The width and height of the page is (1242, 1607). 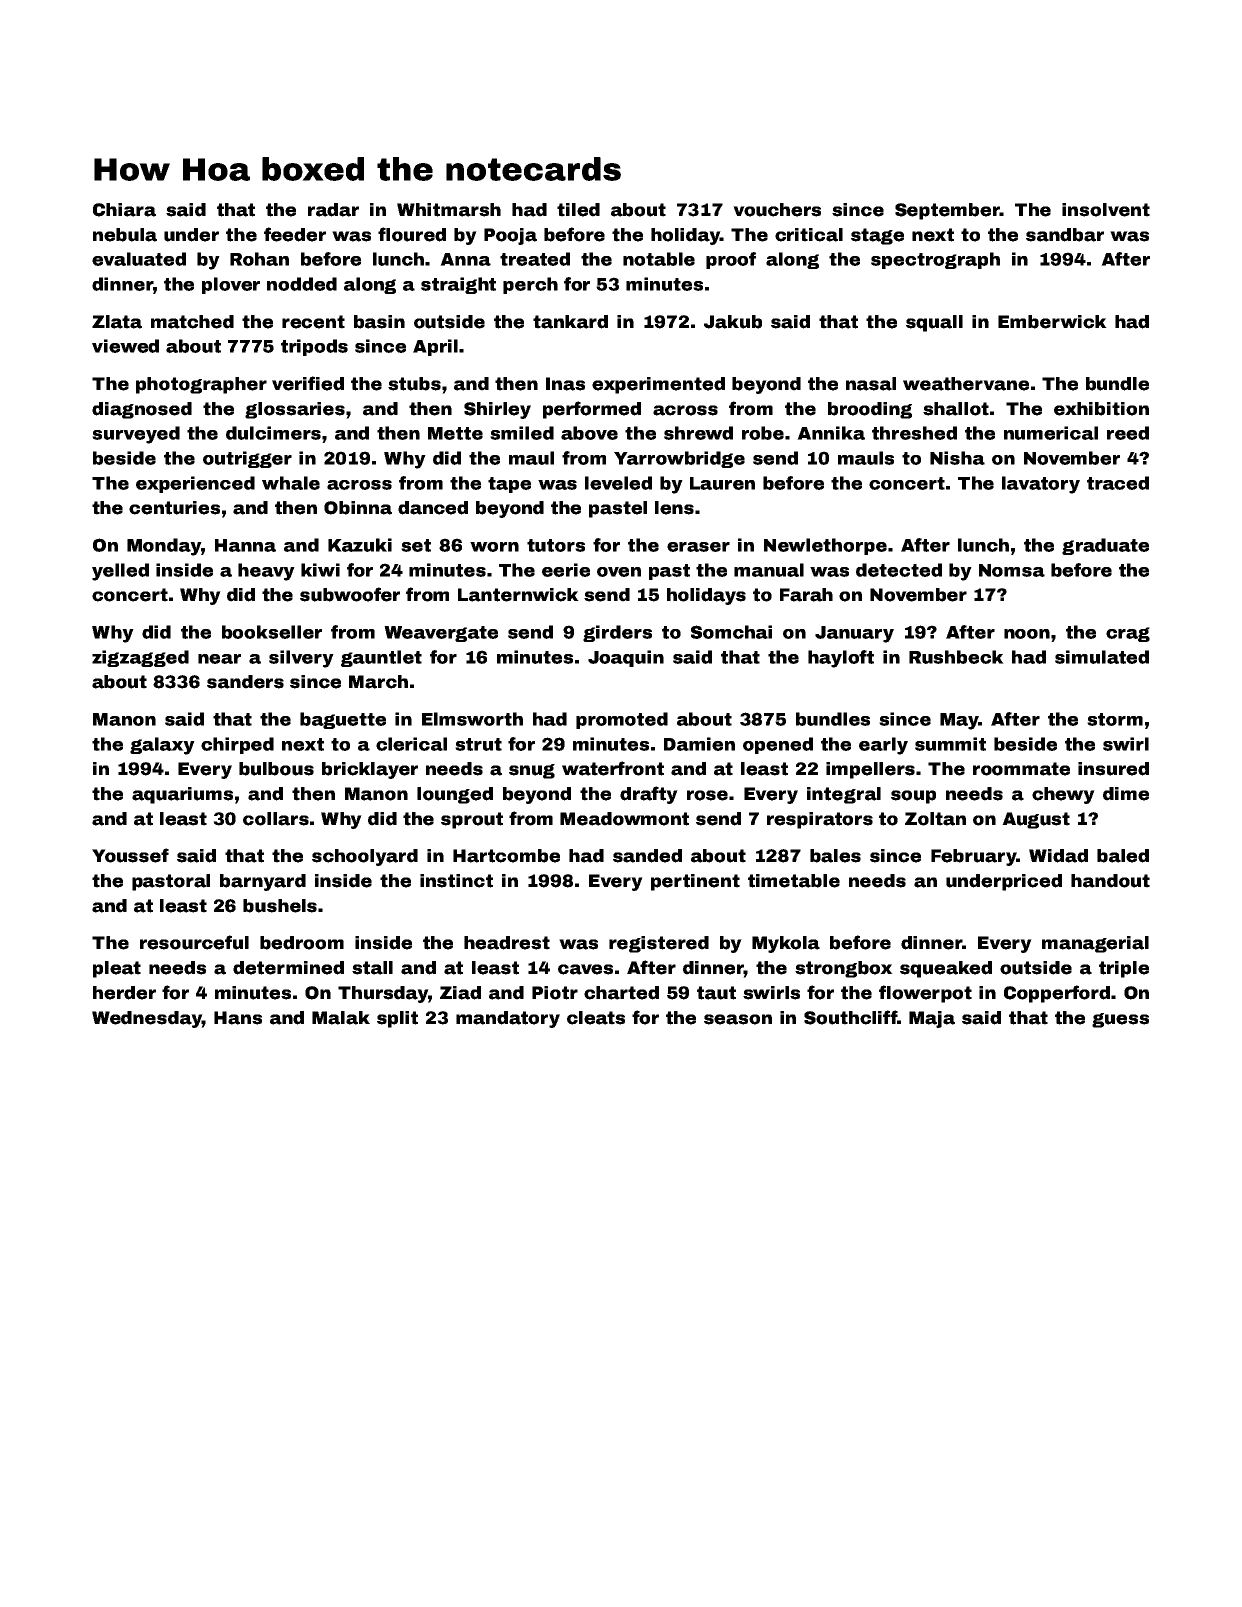 What do you see at coordinates (333, 210) in the page?
I see `radar` at bounding box center [333, 210].
